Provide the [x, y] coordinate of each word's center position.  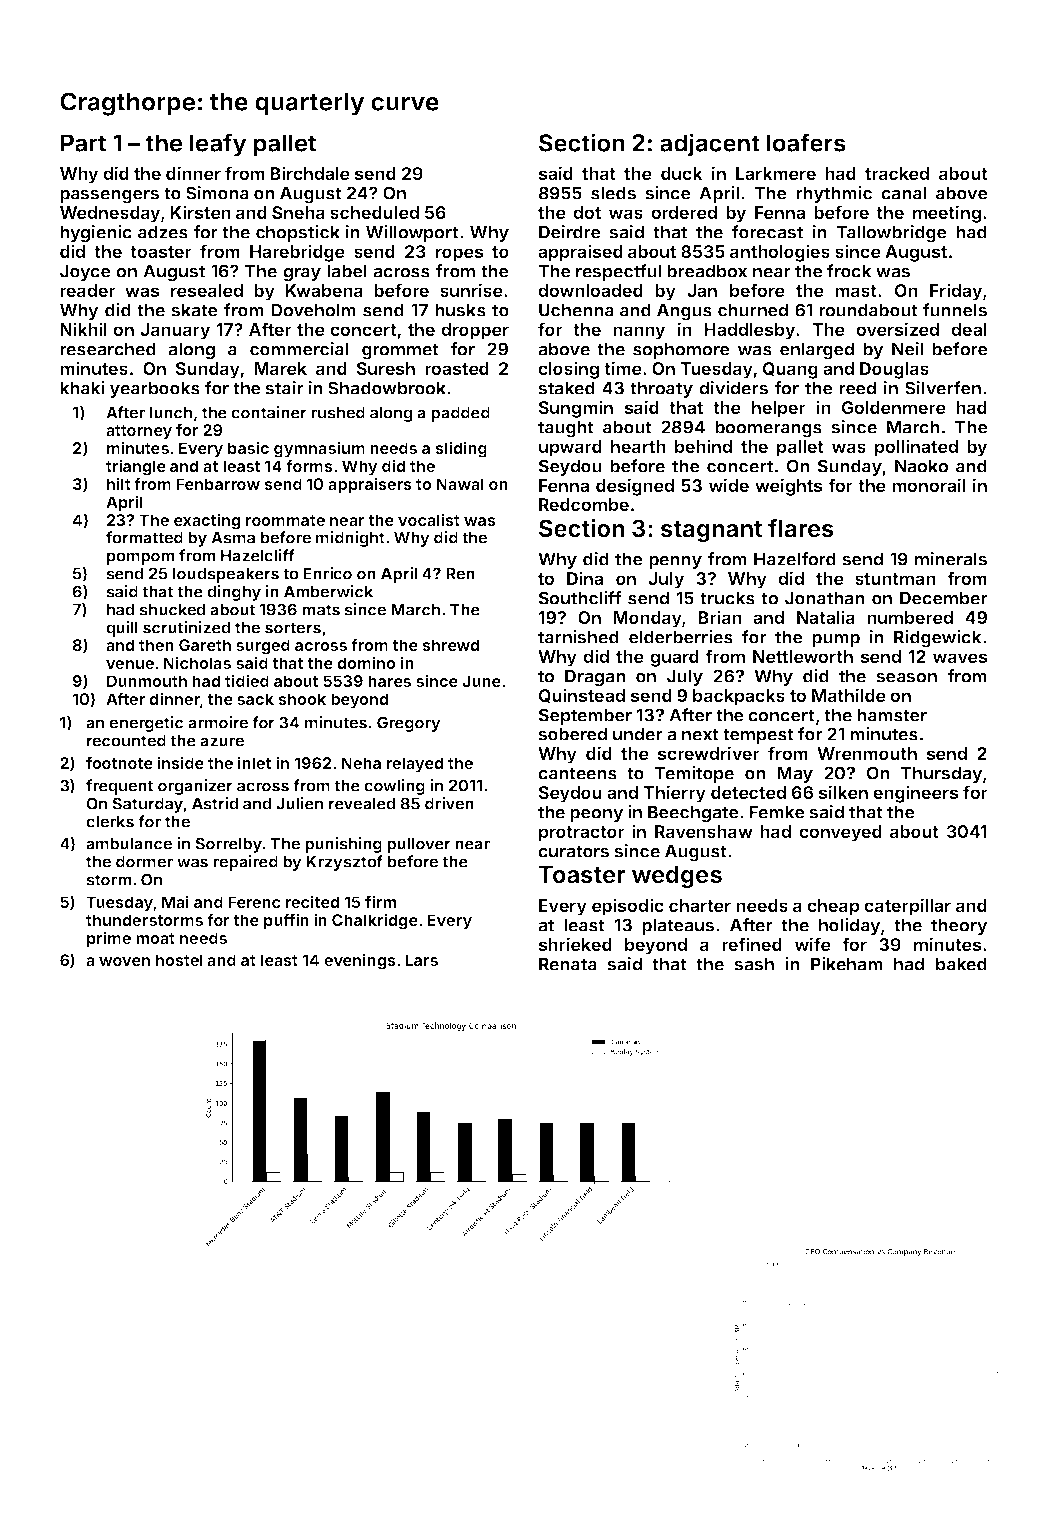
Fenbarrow [218, 484]
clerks [110, 822]
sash [754, 964]
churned [753, 310]
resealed [207, 290]
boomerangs [768, 429]
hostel [179, 960]
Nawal [460, 484]
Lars [421, 960]
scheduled [374, 212]
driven [449, 803]
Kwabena [324, 290]
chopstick [298, 233]
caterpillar [907, 907]
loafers [806, 142]
